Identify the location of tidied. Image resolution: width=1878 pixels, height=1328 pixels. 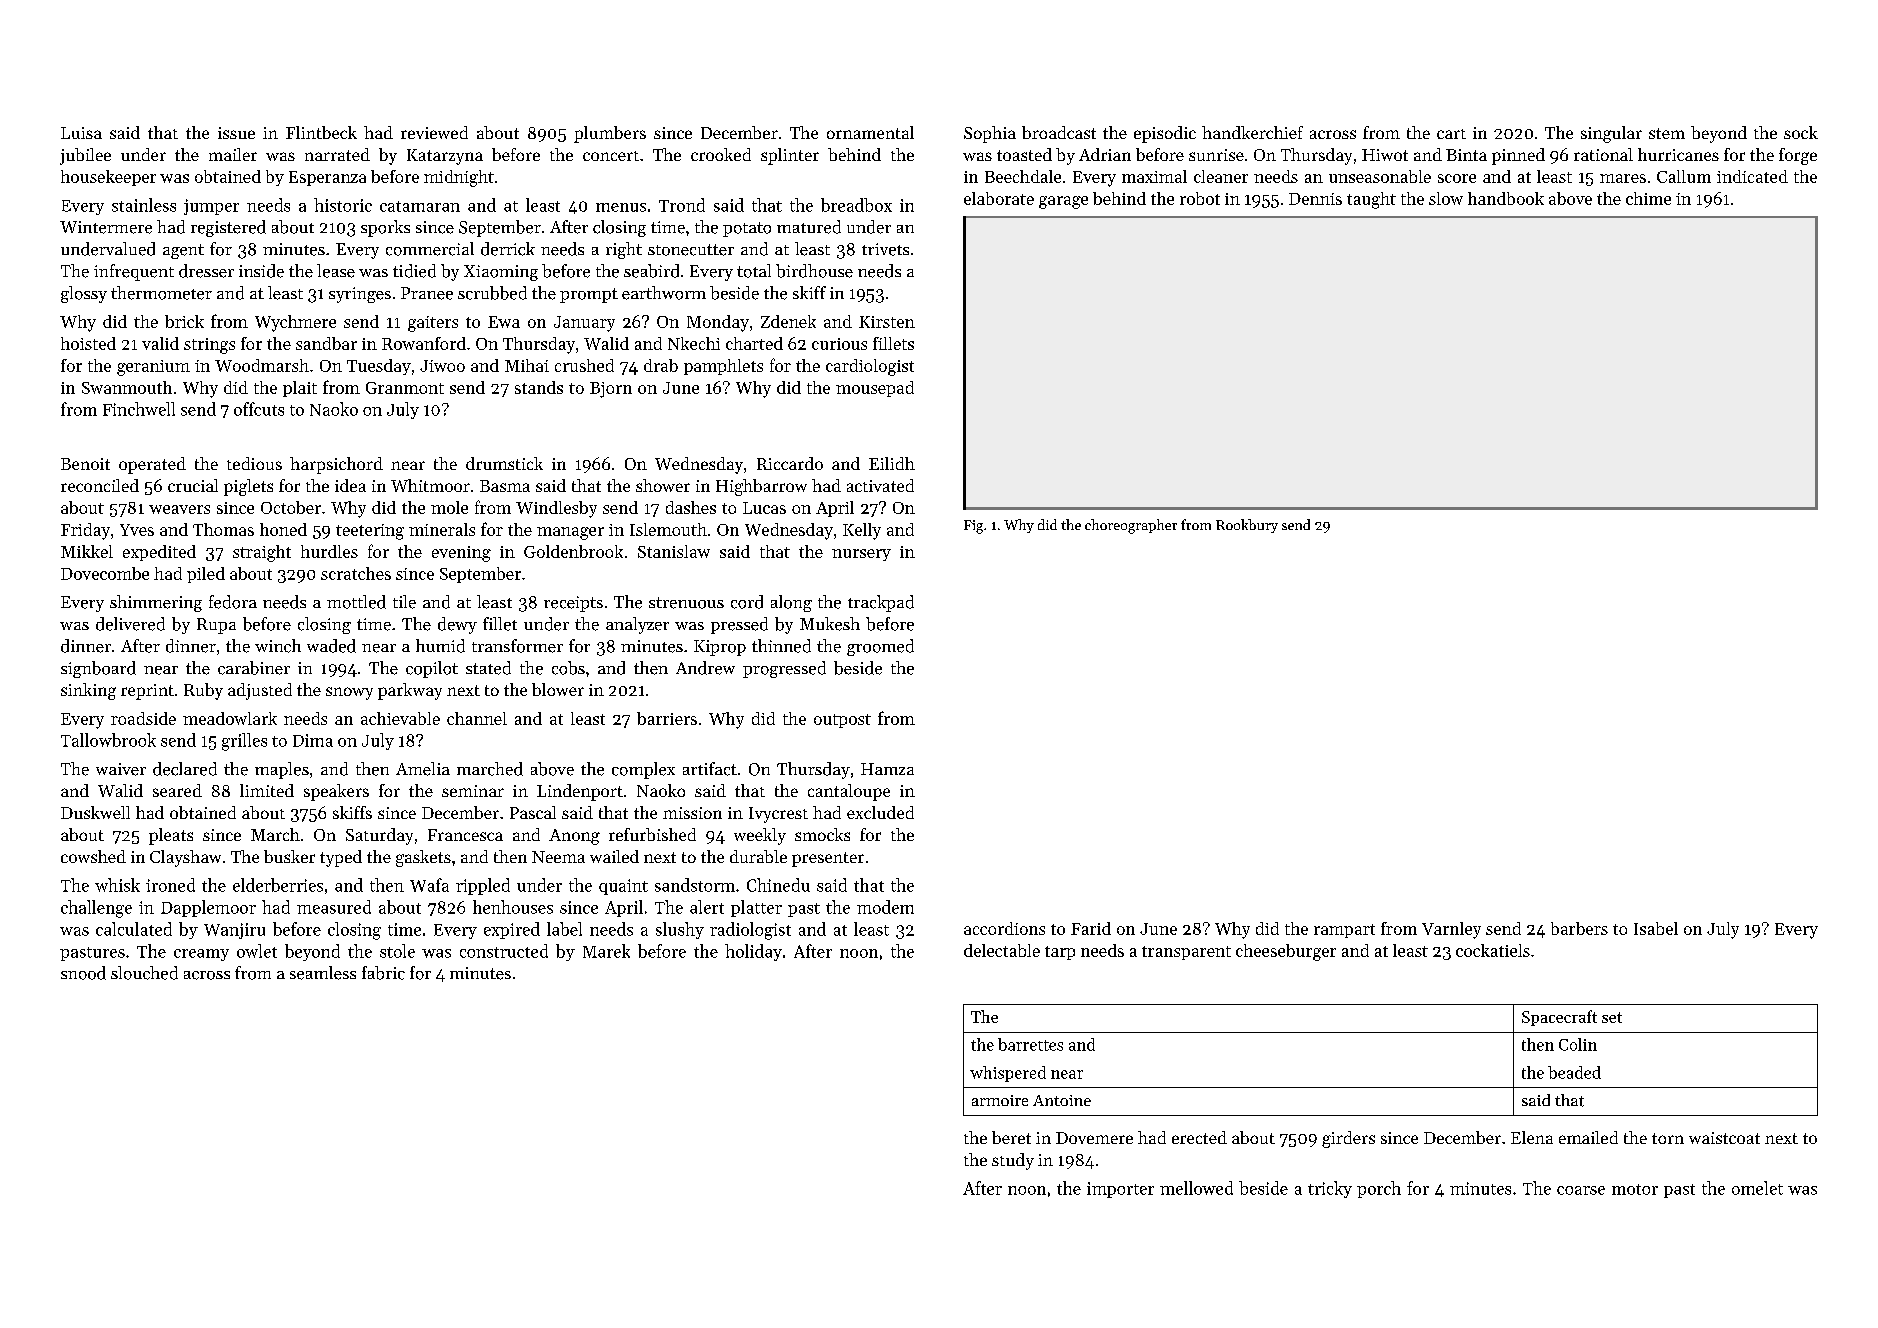
(414, 271).
